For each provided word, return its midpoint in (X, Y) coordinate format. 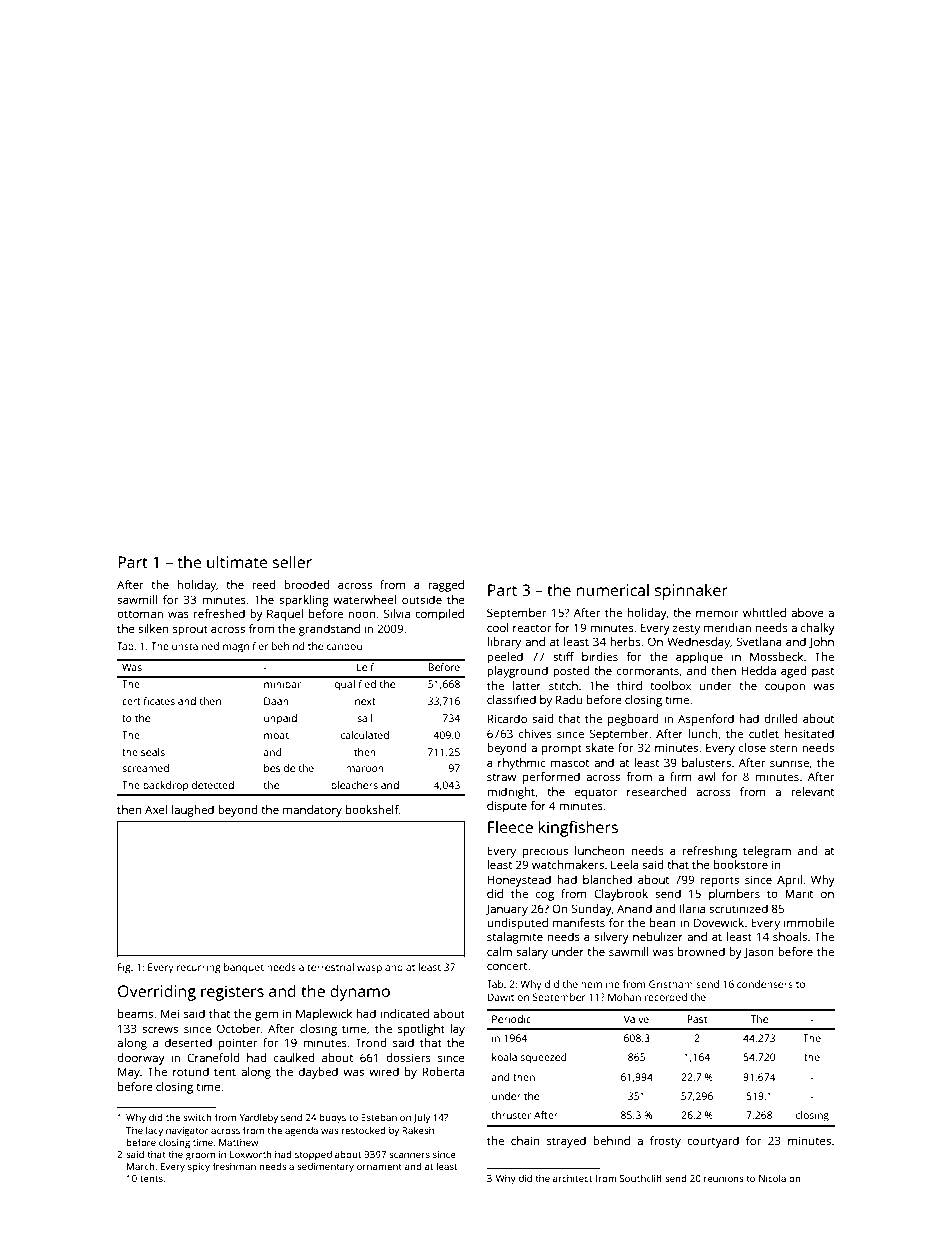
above (807, 612)
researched (656, 791)
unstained (195, 646)
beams (135, 1013)
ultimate (237, 562)
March (141, 1166)
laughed (193, 811)
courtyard (713, 1142)
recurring (199, 968)
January (507, 910)
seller (292, 562)
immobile (809, 922)
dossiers (408, 1057)
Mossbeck (776, 656)
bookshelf (372, 809)
